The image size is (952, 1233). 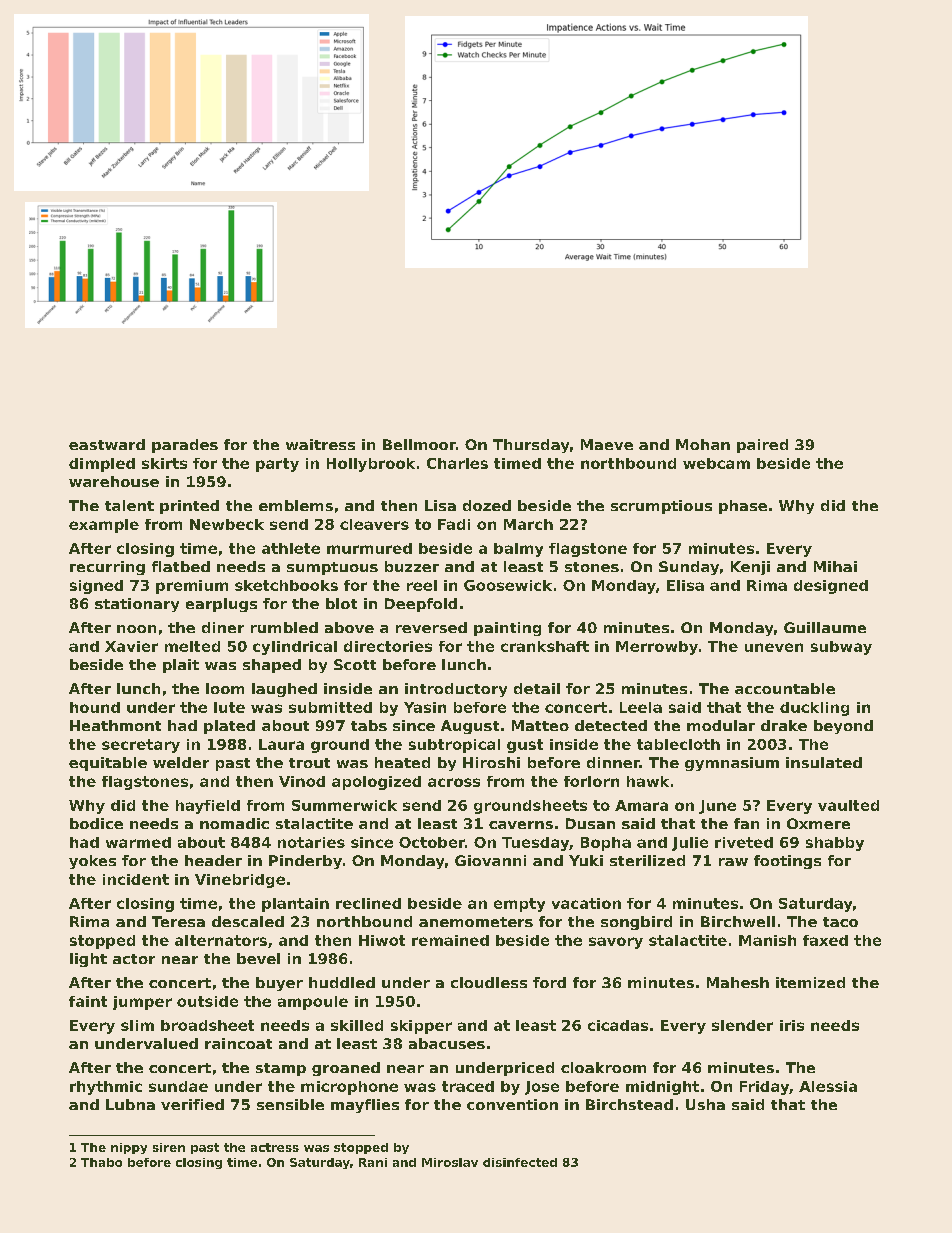 I want to click on cleavers, so click(x=374, y=524).
